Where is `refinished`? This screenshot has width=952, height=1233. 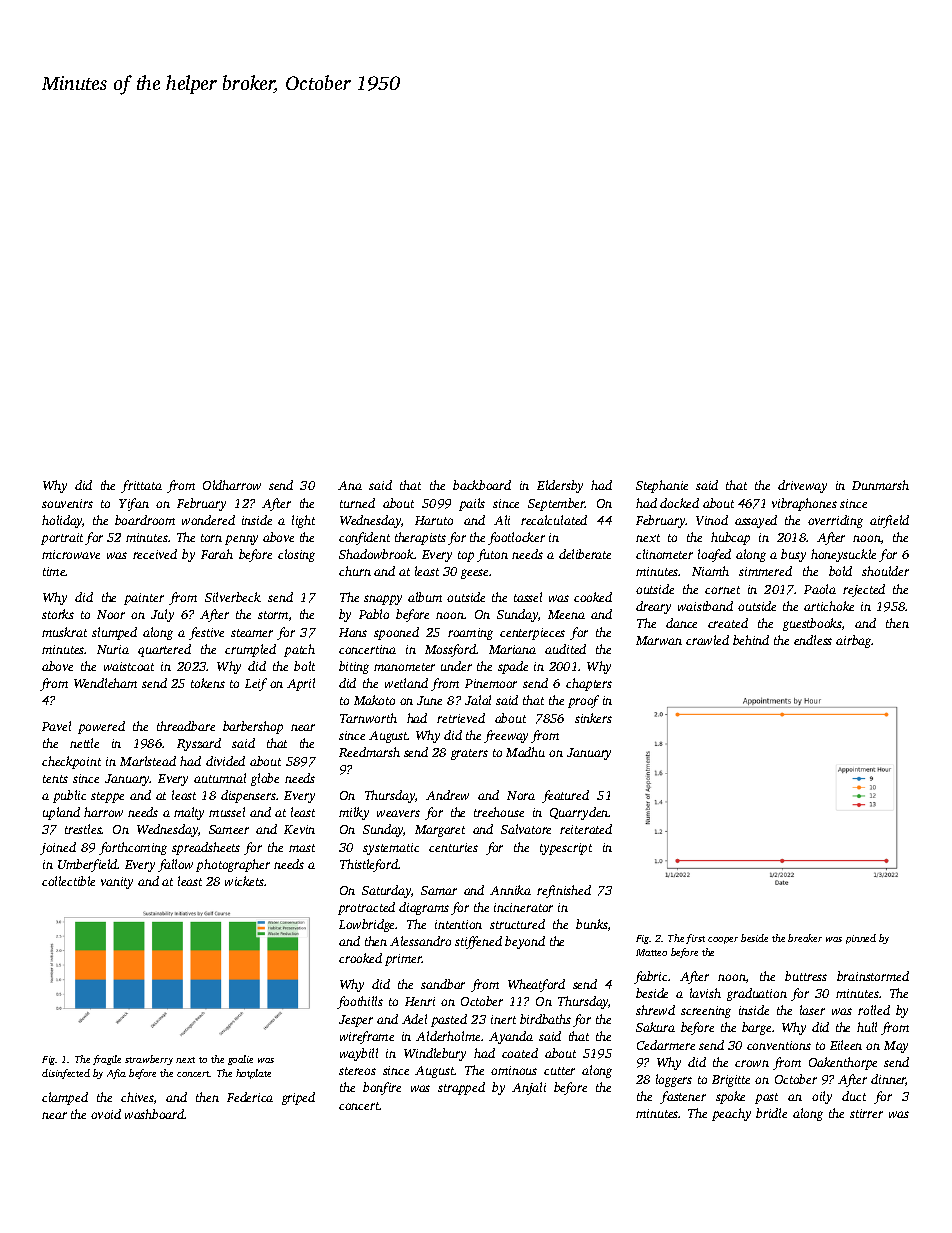
refinished is located at coordinates (564, 891).
